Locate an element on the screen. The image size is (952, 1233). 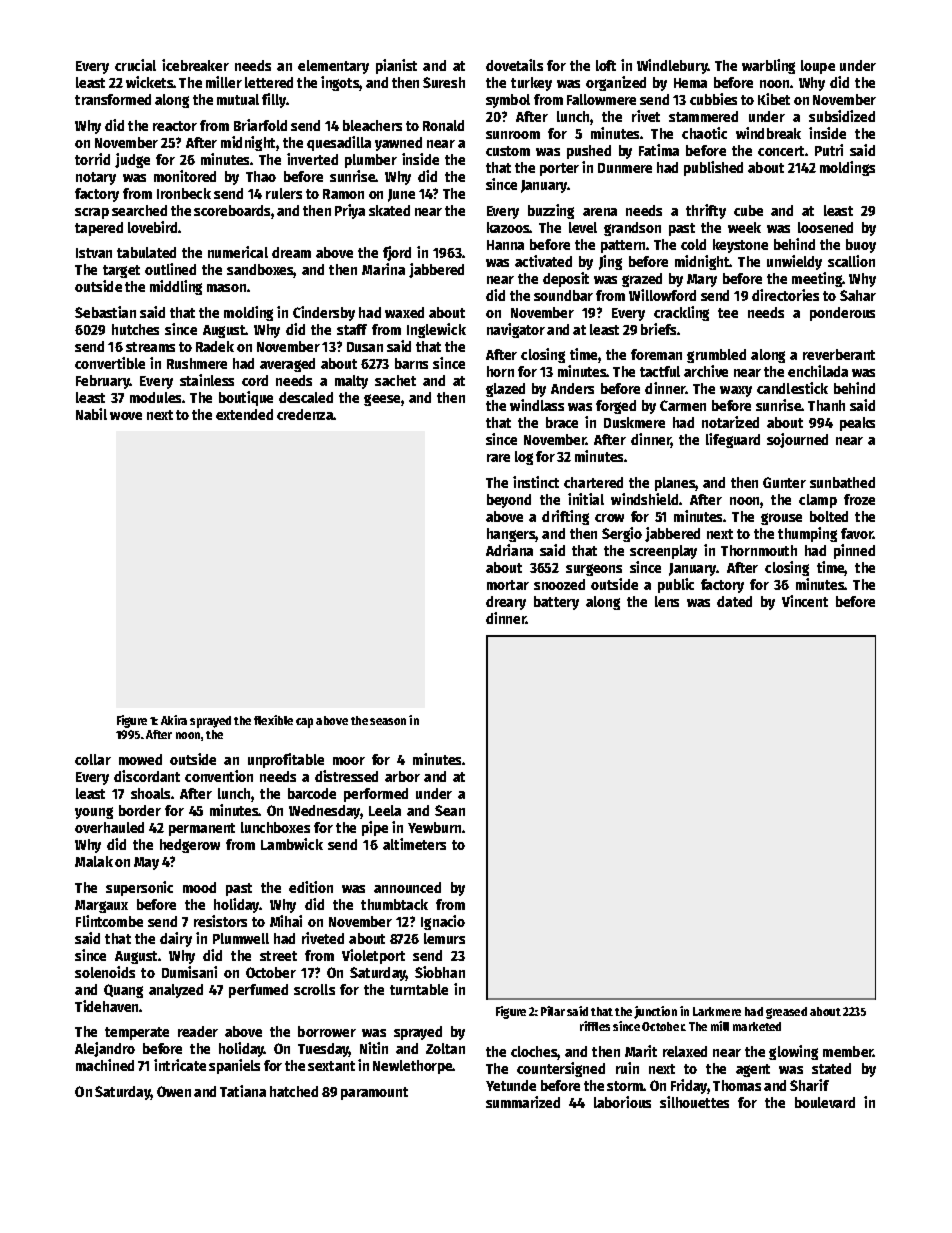
pianist is located at coordinates (396, 66).
